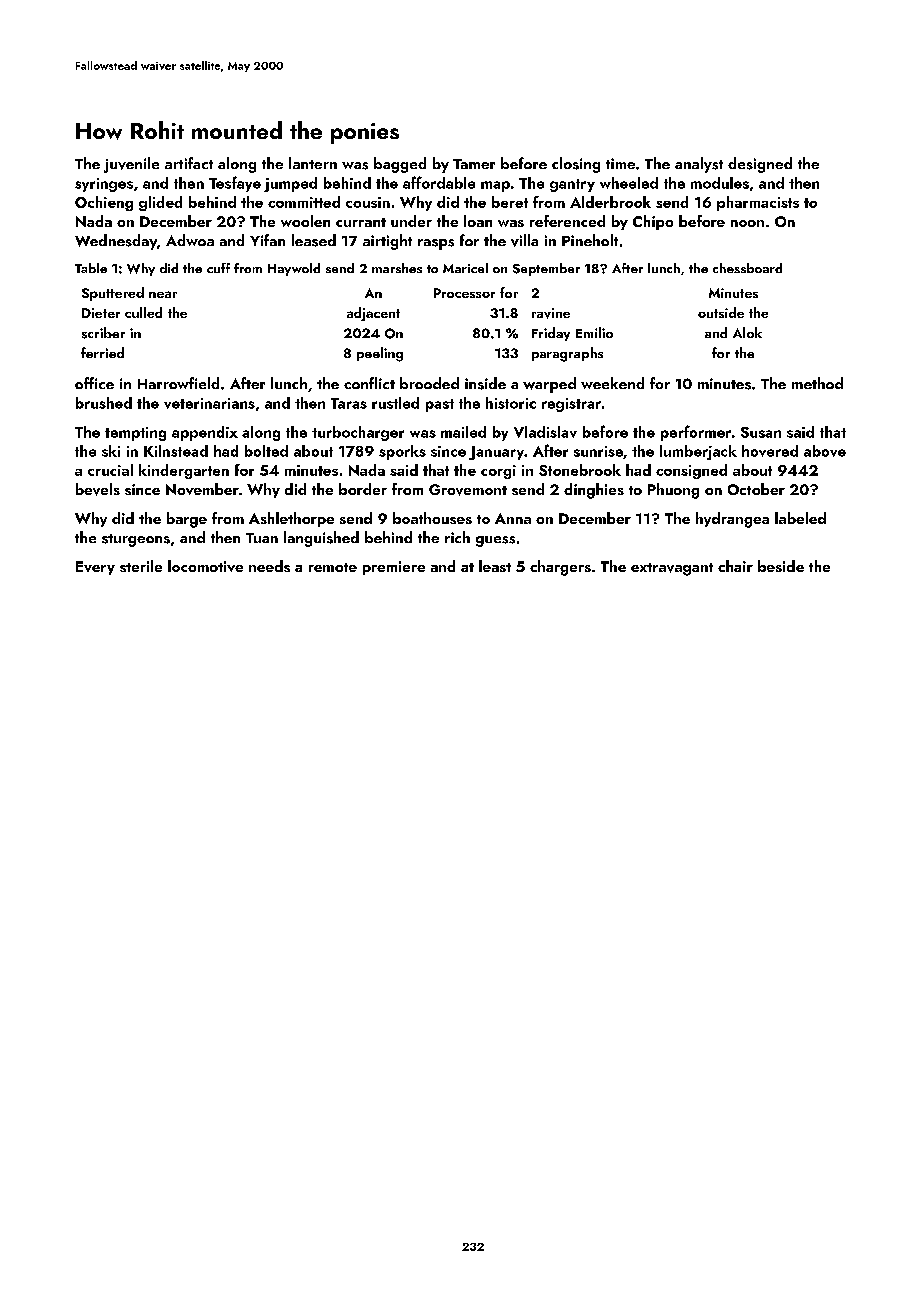 The image size is (924, 1308). Describe the element at coordinates (91, 268) in the document. I see `Table` at that location.
